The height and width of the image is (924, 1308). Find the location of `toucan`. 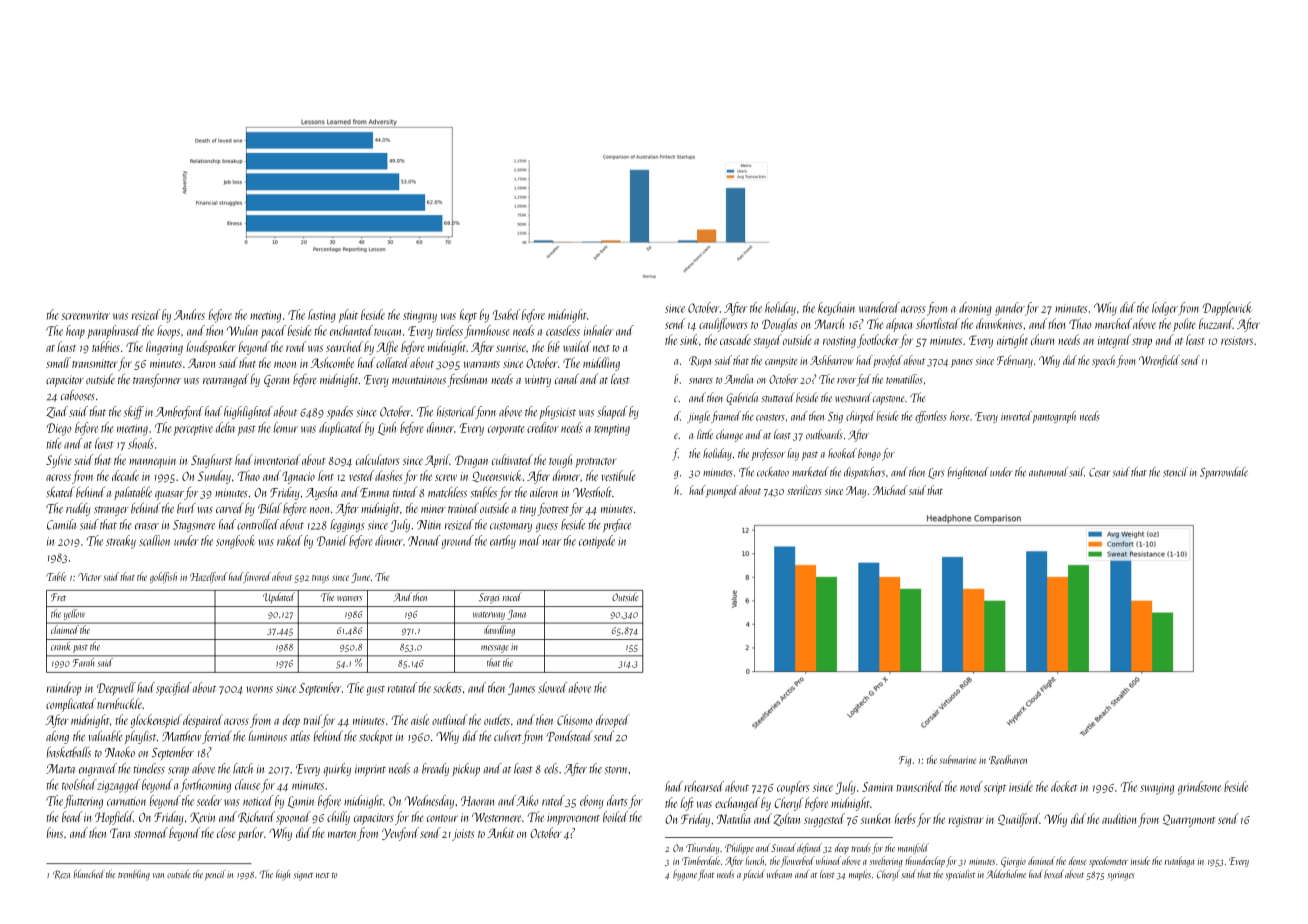

toucan is located at coordinates (387, 332).
